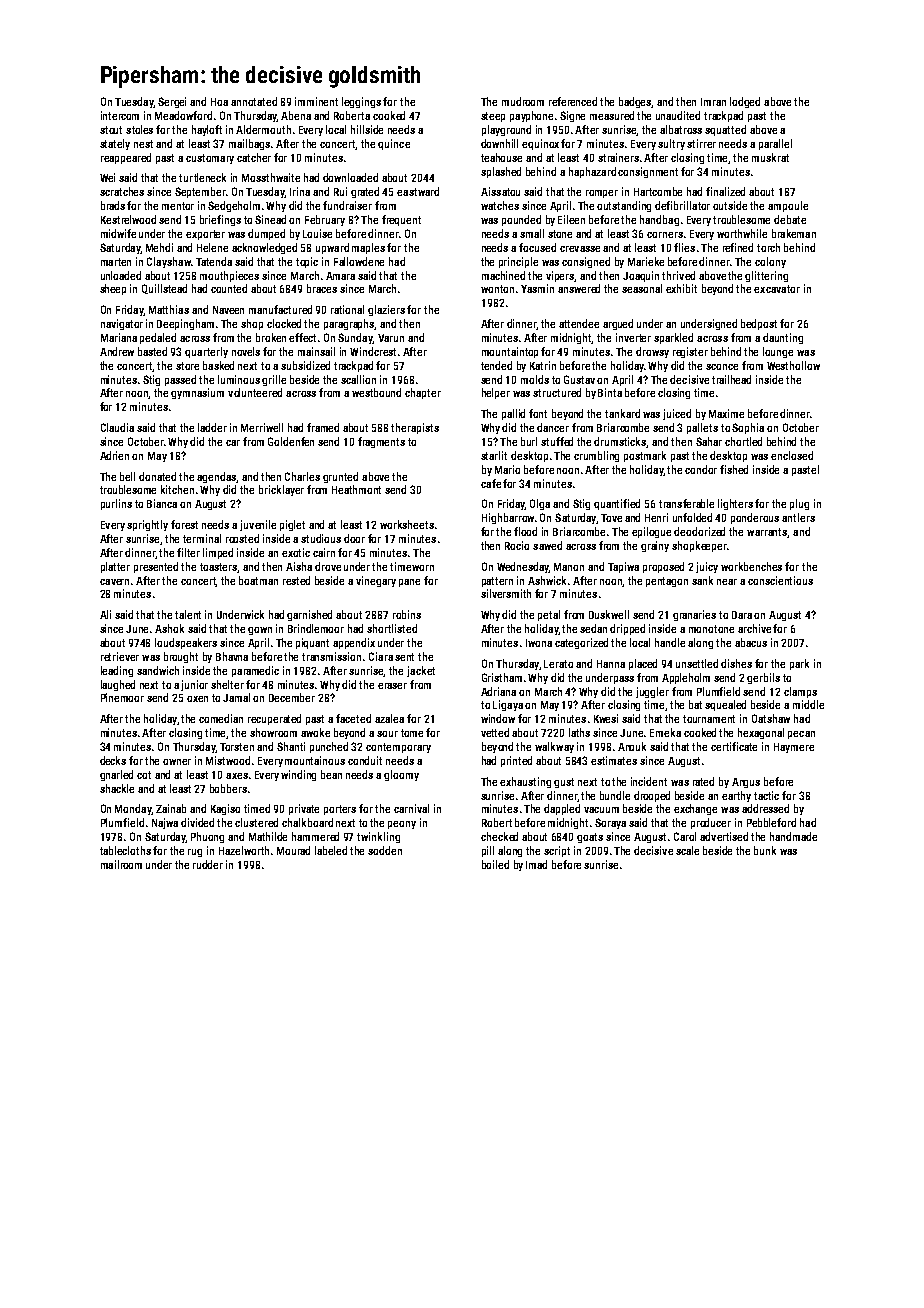 Image resolution: width=924 pixels, height=1308 pixels. What do you see at coordinates (120, 656) in the screenshot?
I see `retriever` at bounding box center [120, 656].
